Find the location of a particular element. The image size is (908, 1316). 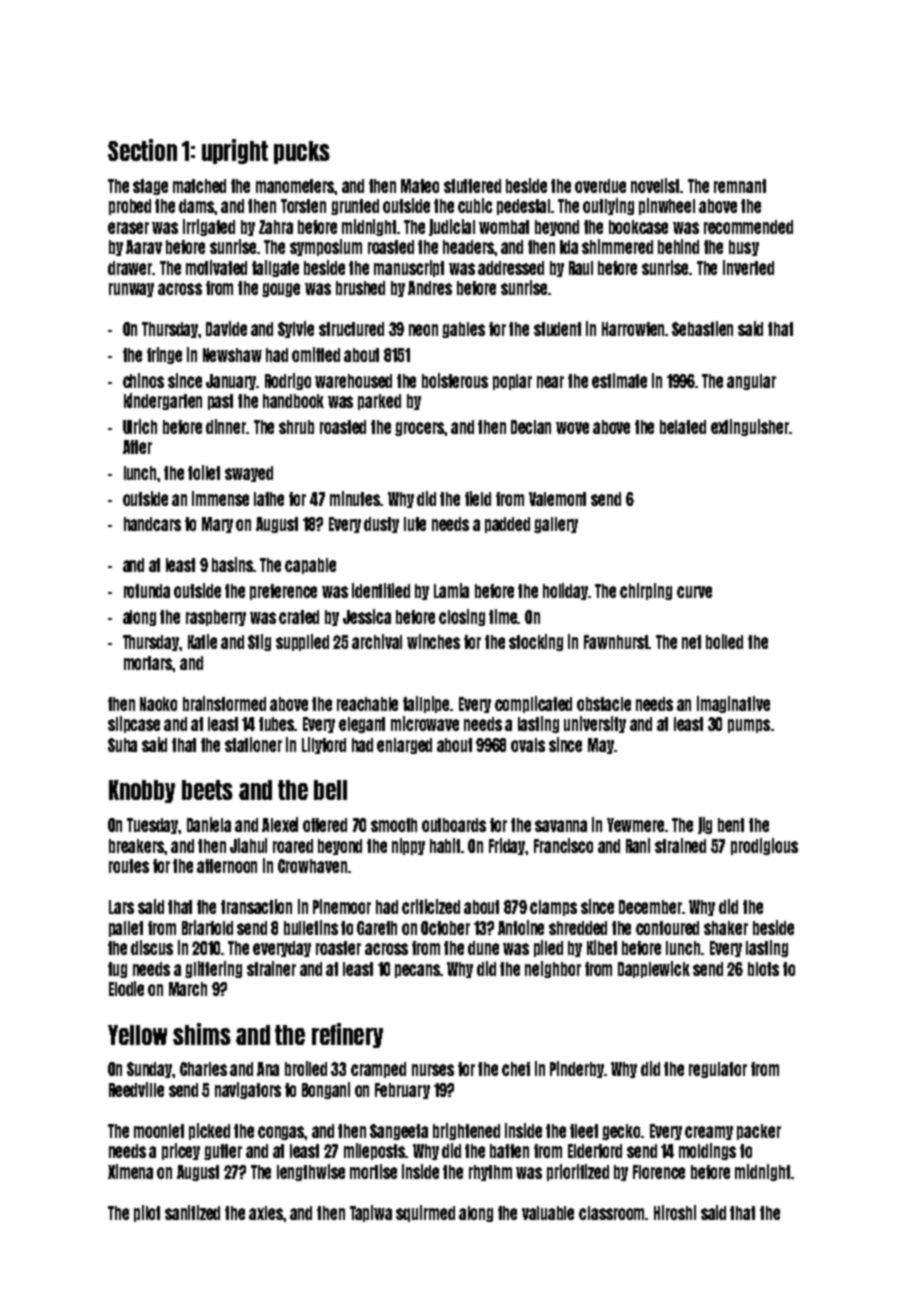

runway is located at coordinates (131, 290).
